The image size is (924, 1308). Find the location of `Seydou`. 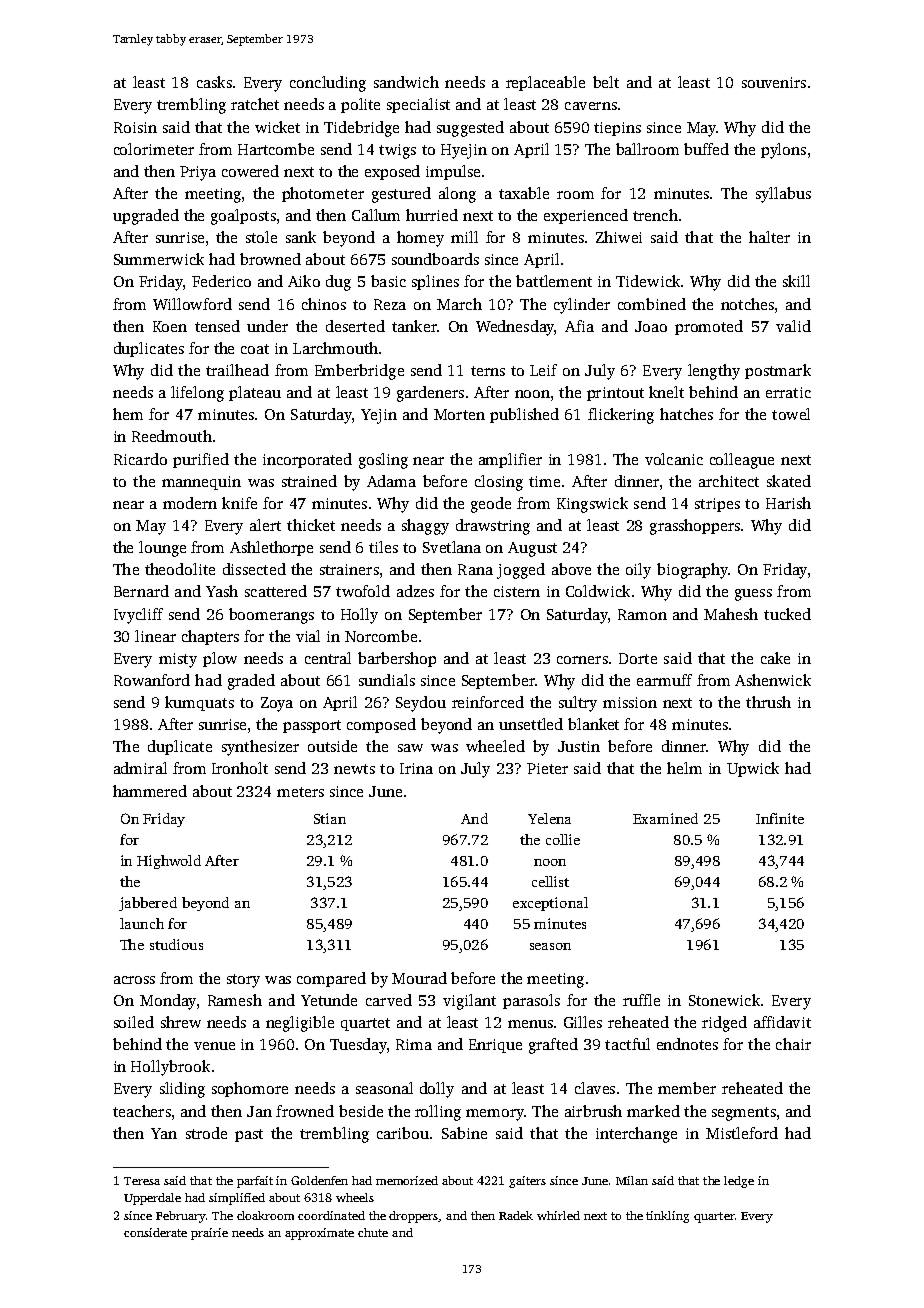

Seydou is located at coordinates (421, 704).
